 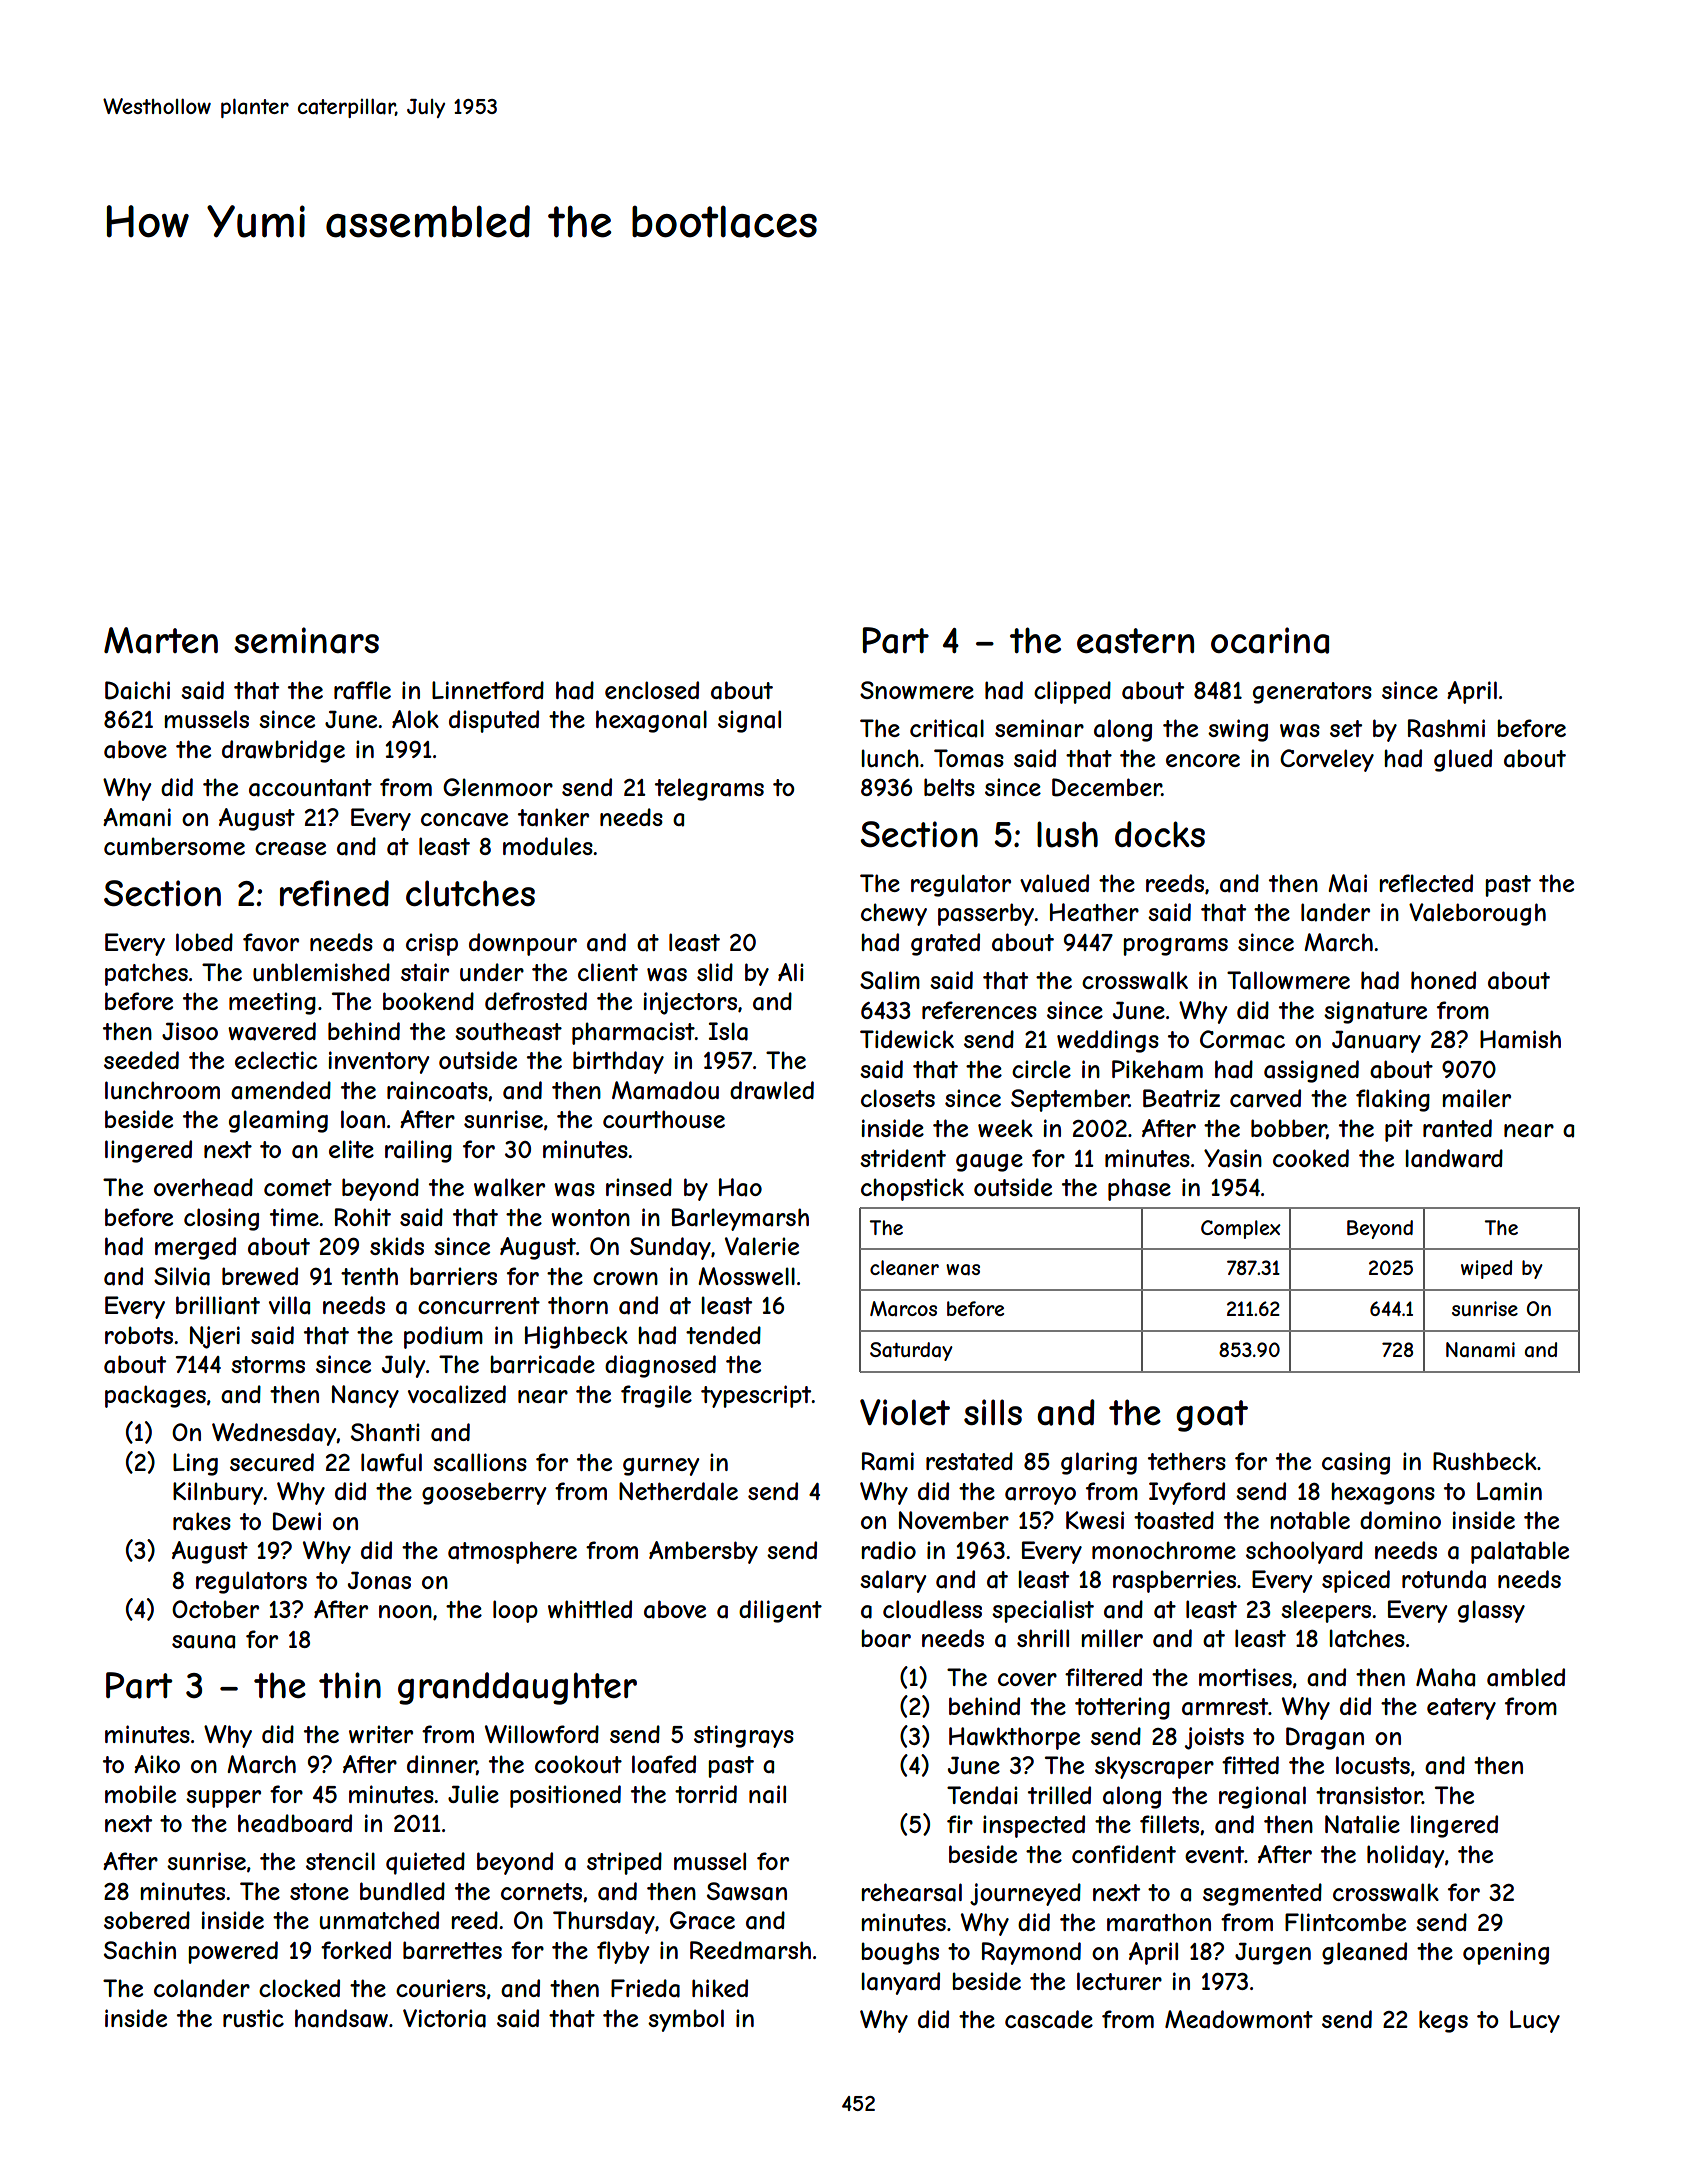 I want to click on Lucy, so click(x=1535, y=2021).
